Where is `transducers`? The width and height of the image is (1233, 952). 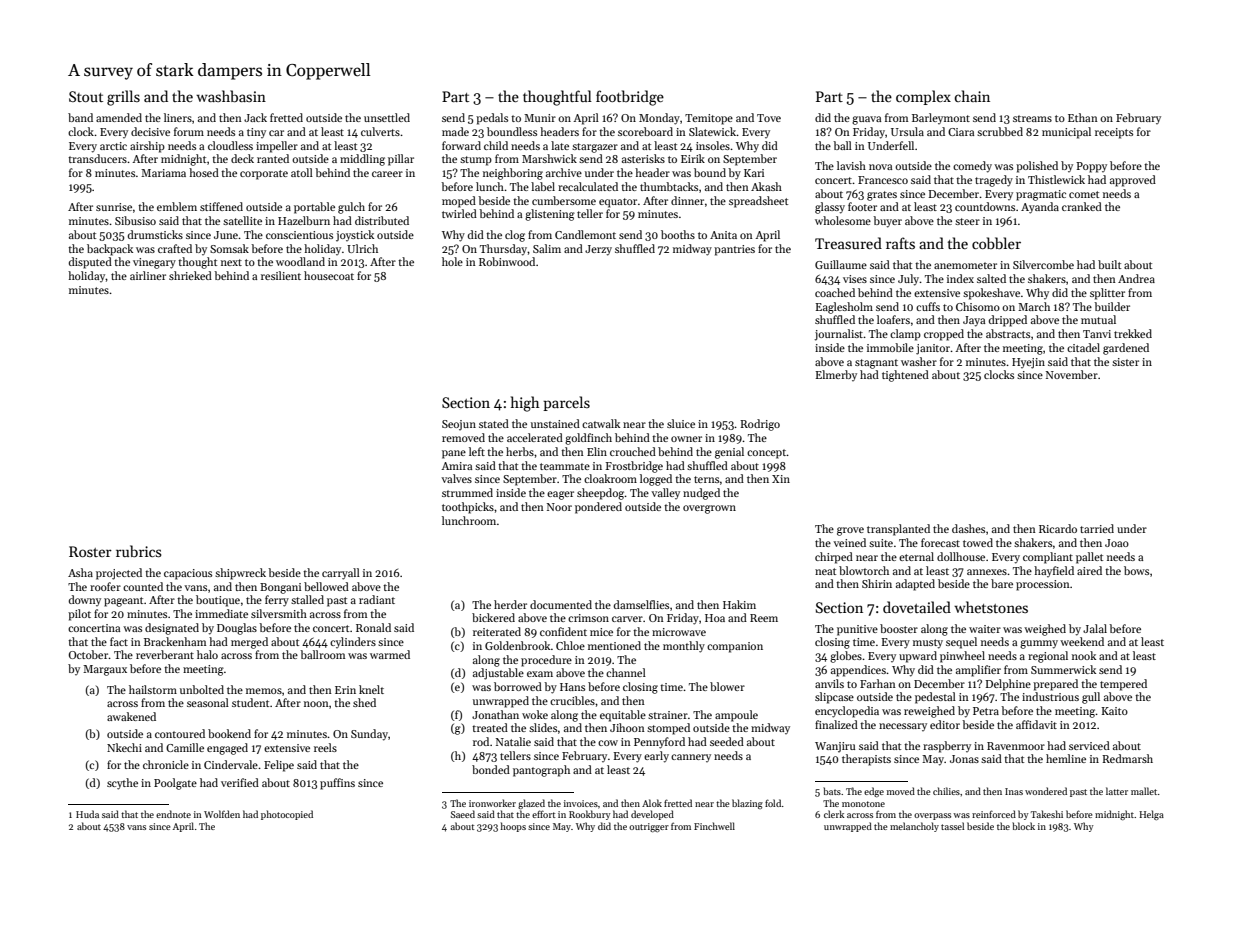
transducers is located at coordinates (97, 158).
